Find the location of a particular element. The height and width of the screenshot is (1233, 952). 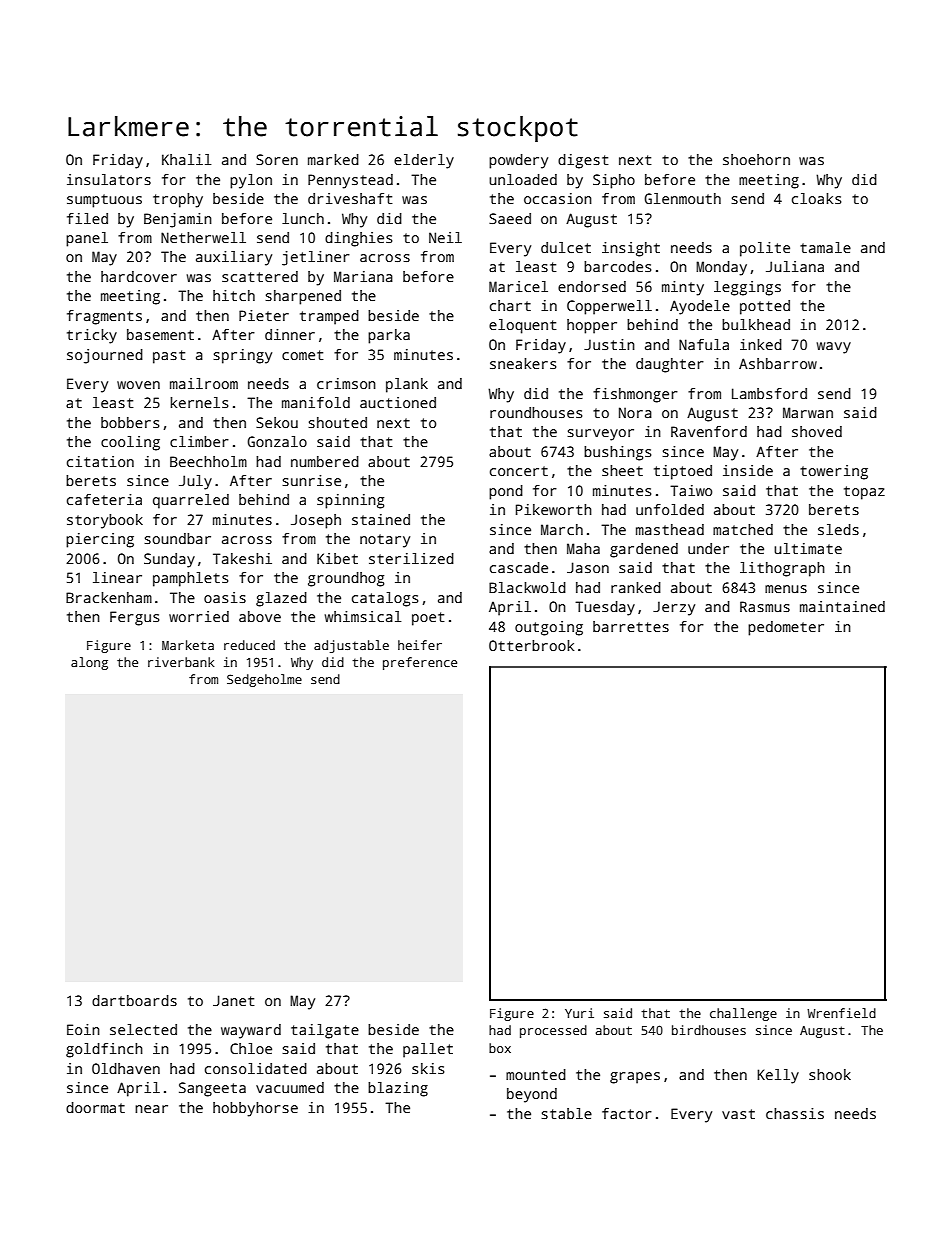

wavy is located at coordinates (834, 348).
